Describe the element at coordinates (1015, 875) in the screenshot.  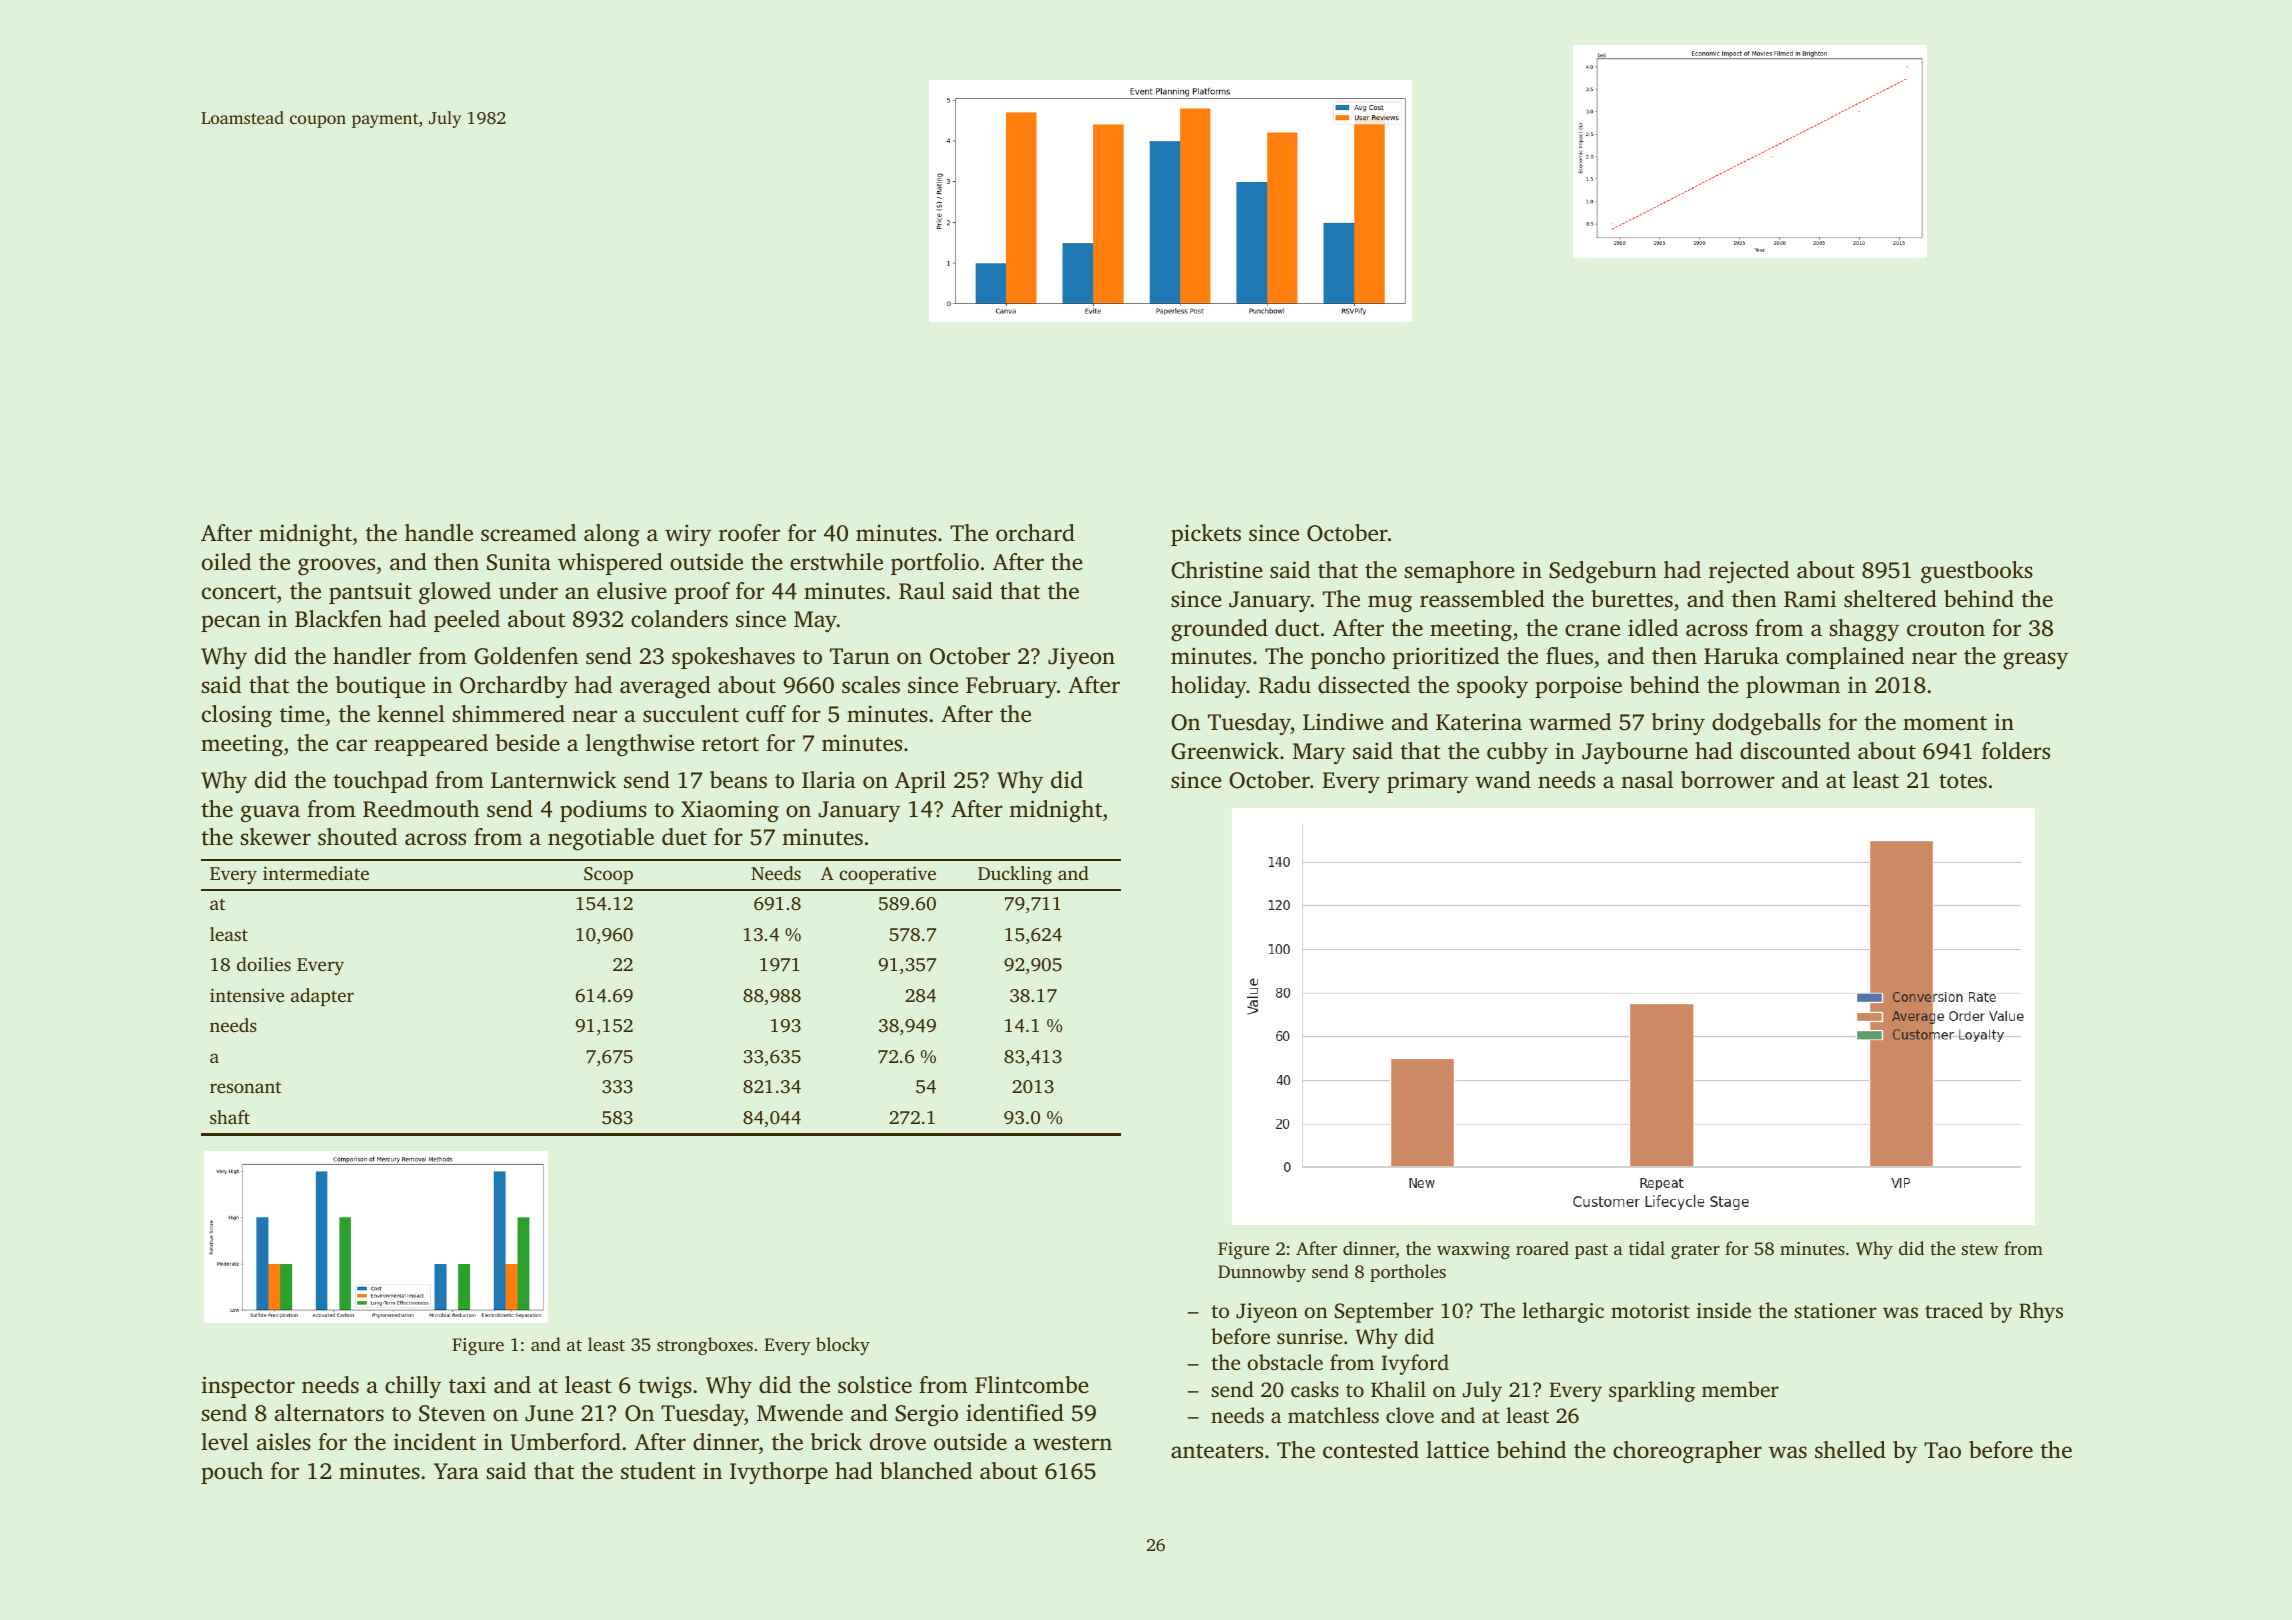
I see `Duckling` at that location.
